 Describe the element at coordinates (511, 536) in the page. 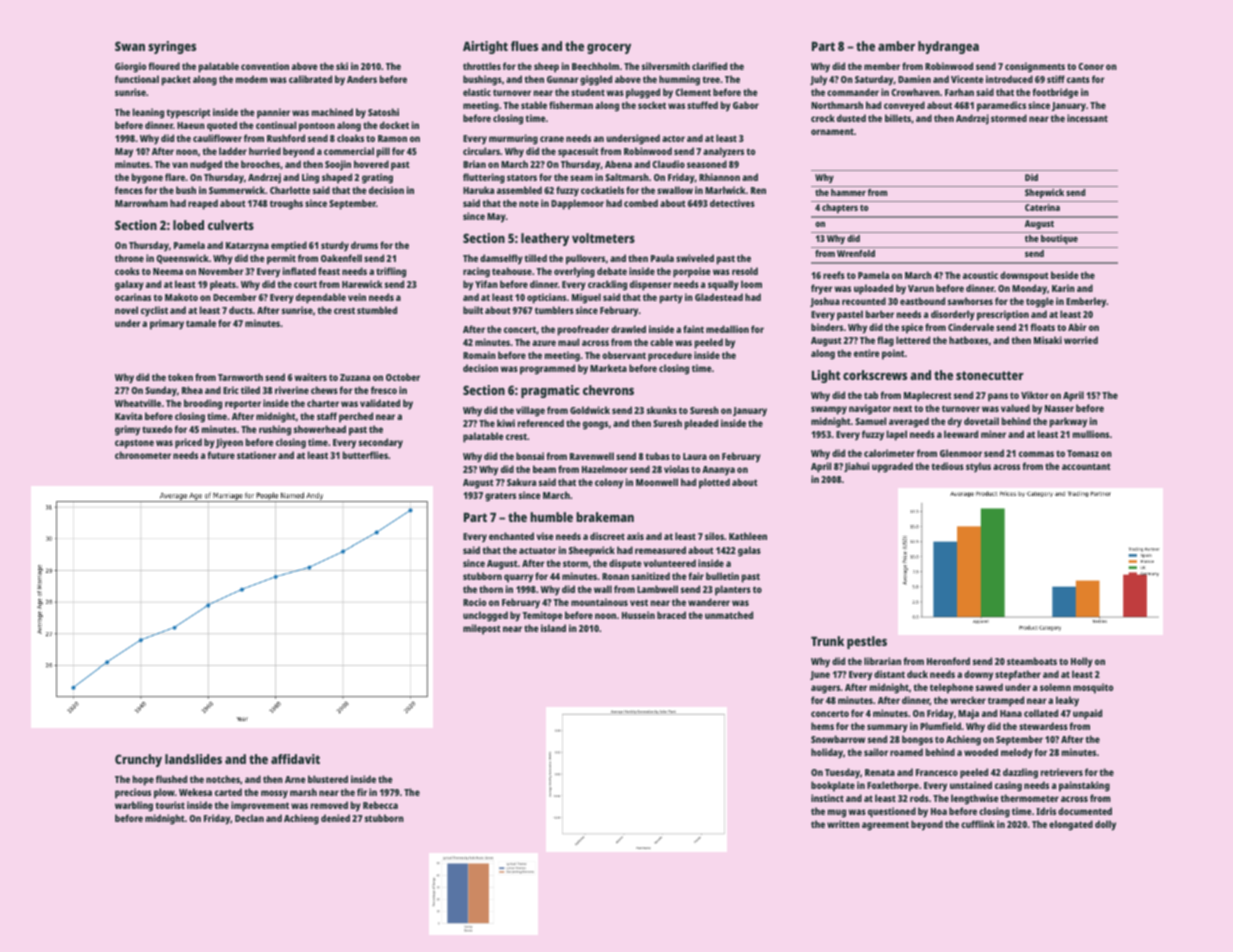

I see `enchanted` at that location.
